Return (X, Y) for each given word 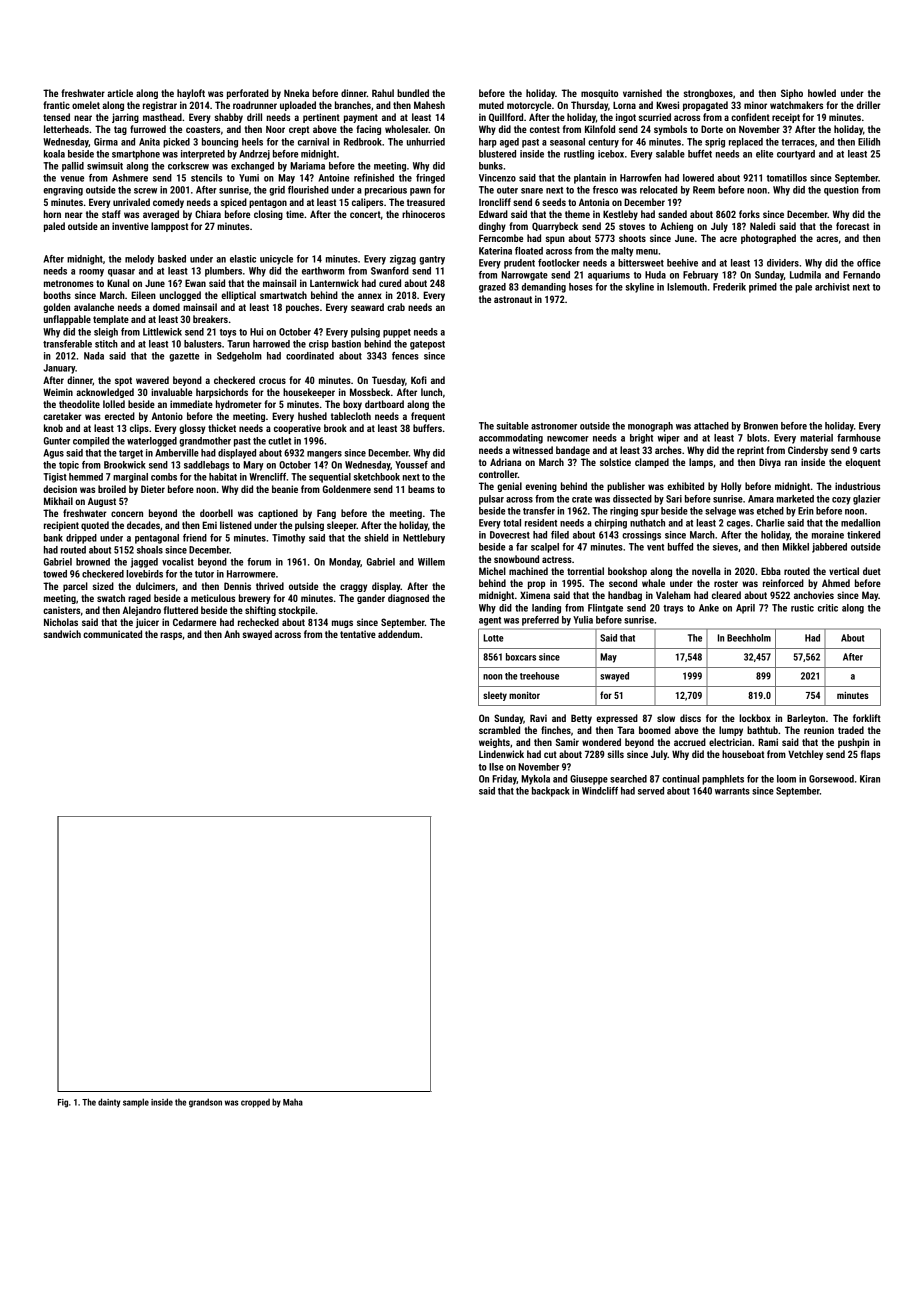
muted (491, 105)
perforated (248, 94)
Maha (293, 1102)
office (869, 263)
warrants (732, 791)
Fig (63, 1103)
